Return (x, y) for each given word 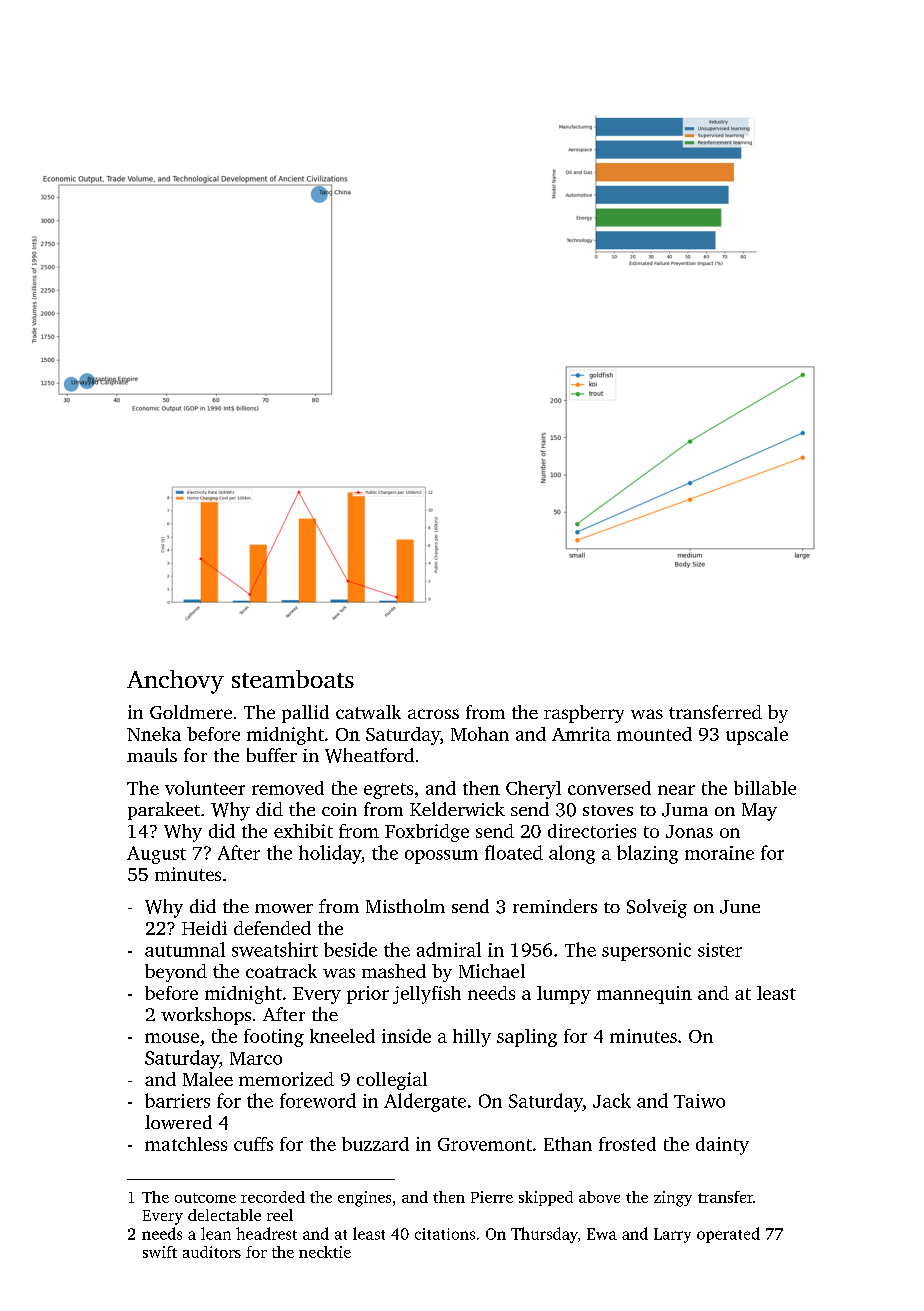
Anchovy (175, 682)
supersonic (646, 952)
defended (272, 928)
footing (274, 1038)
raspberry (584, 714)
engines (364, 1199)
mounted (654, 734)
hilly (472, 1038)
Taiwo (699, 1101)
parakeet (164, 811)
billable (765, 788)
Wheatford (369, 755)
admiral (449, 949)
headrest (266, 1233)
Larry (672, 1235)
